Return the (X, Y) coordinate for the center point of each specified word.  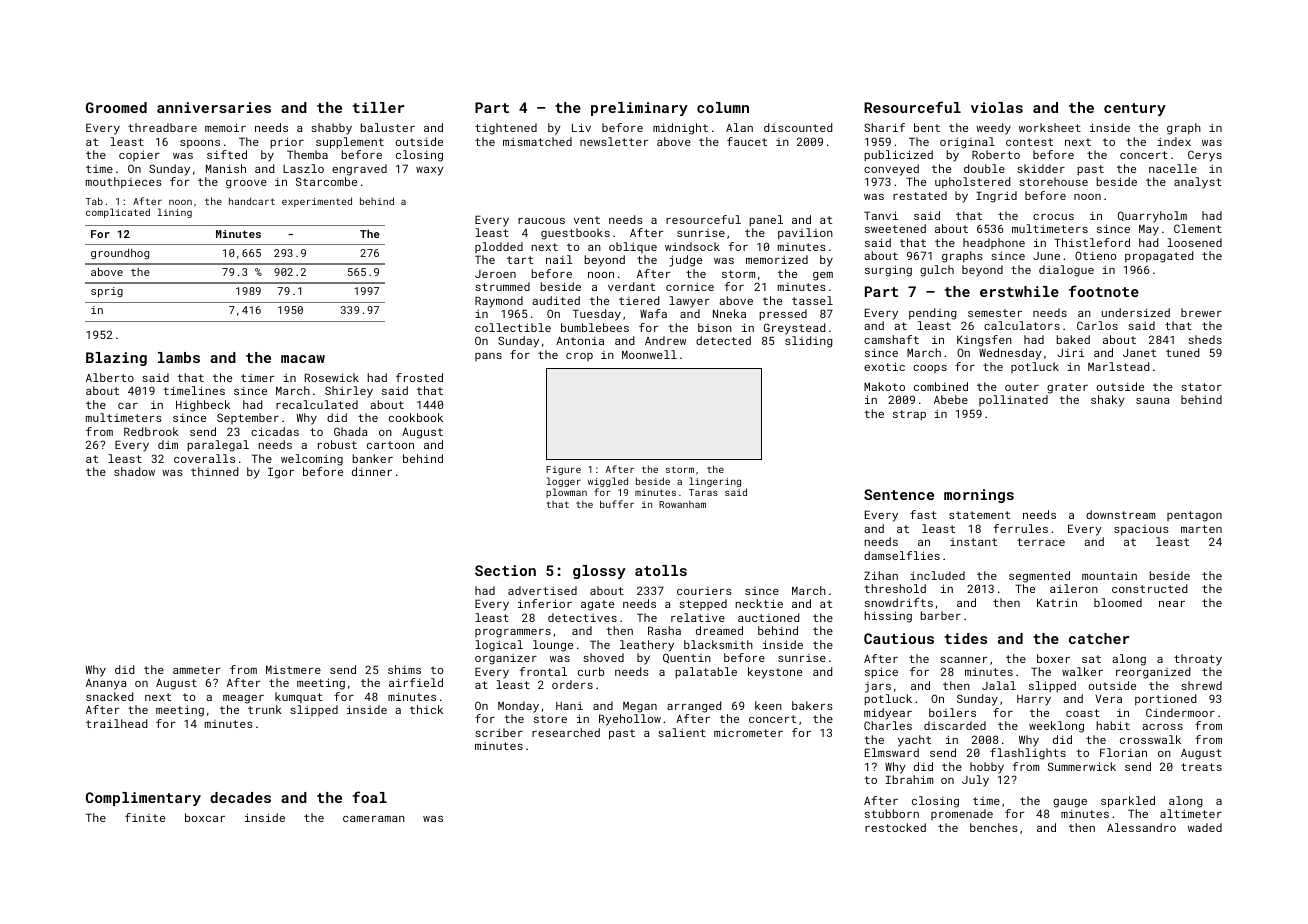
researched (566, 732)
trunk (265, 709)
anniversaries (214, 107)
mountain (1109, 575)
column (723, 107)
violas (997, 107)
